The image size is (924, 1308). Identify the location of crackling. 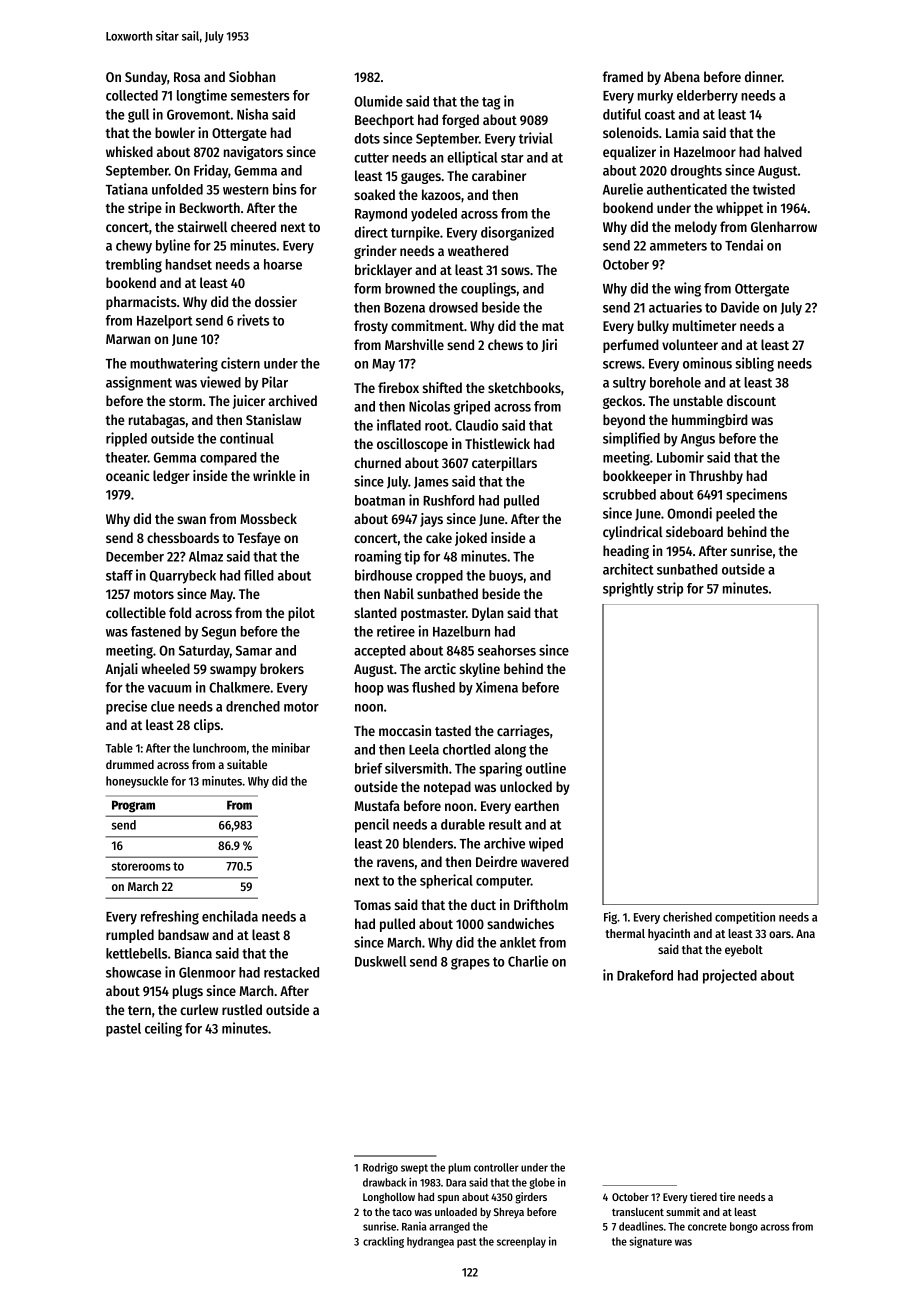
(383, 1242).
